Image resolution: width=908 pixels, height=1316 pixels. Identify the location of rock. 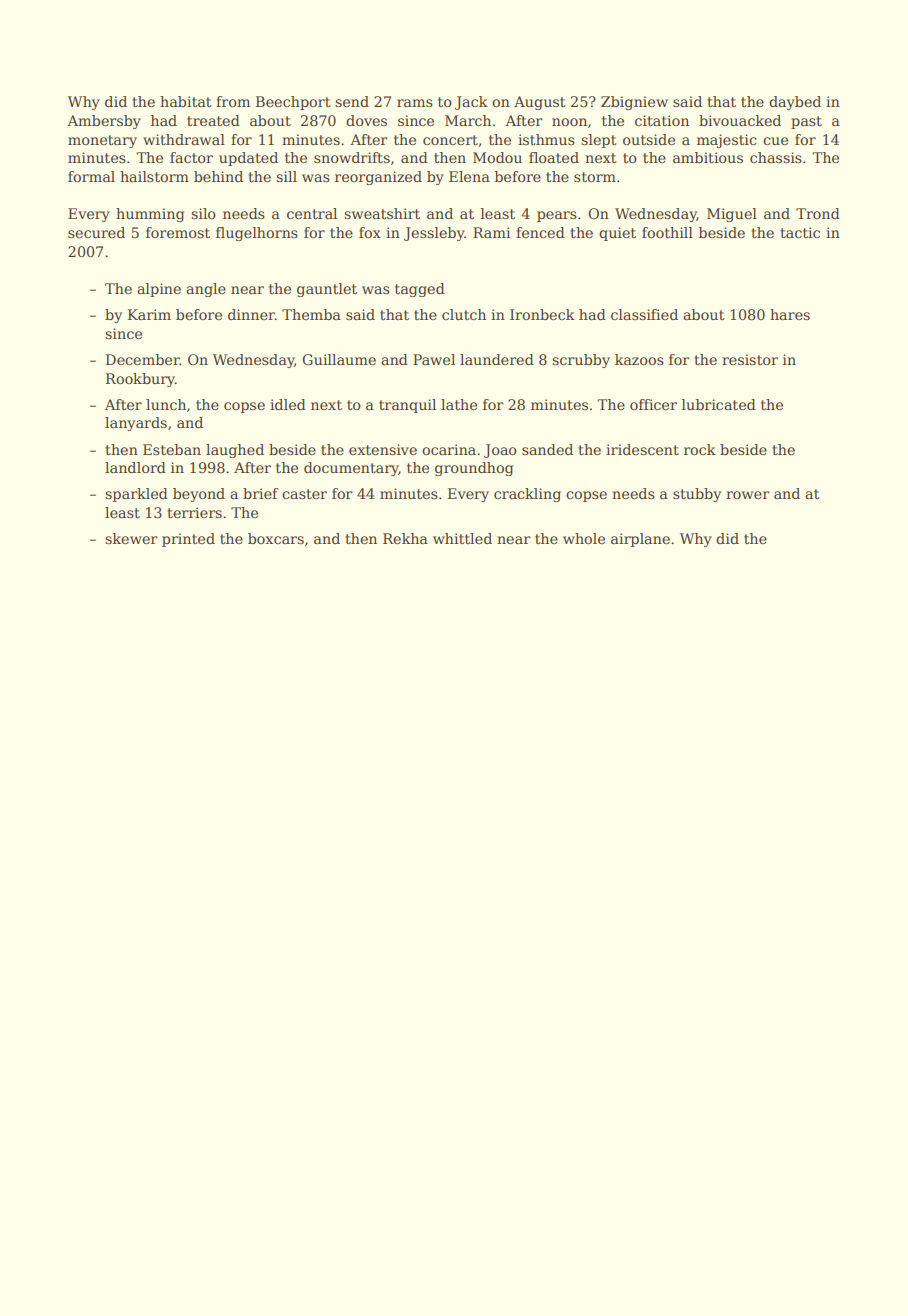
(700, 449).
